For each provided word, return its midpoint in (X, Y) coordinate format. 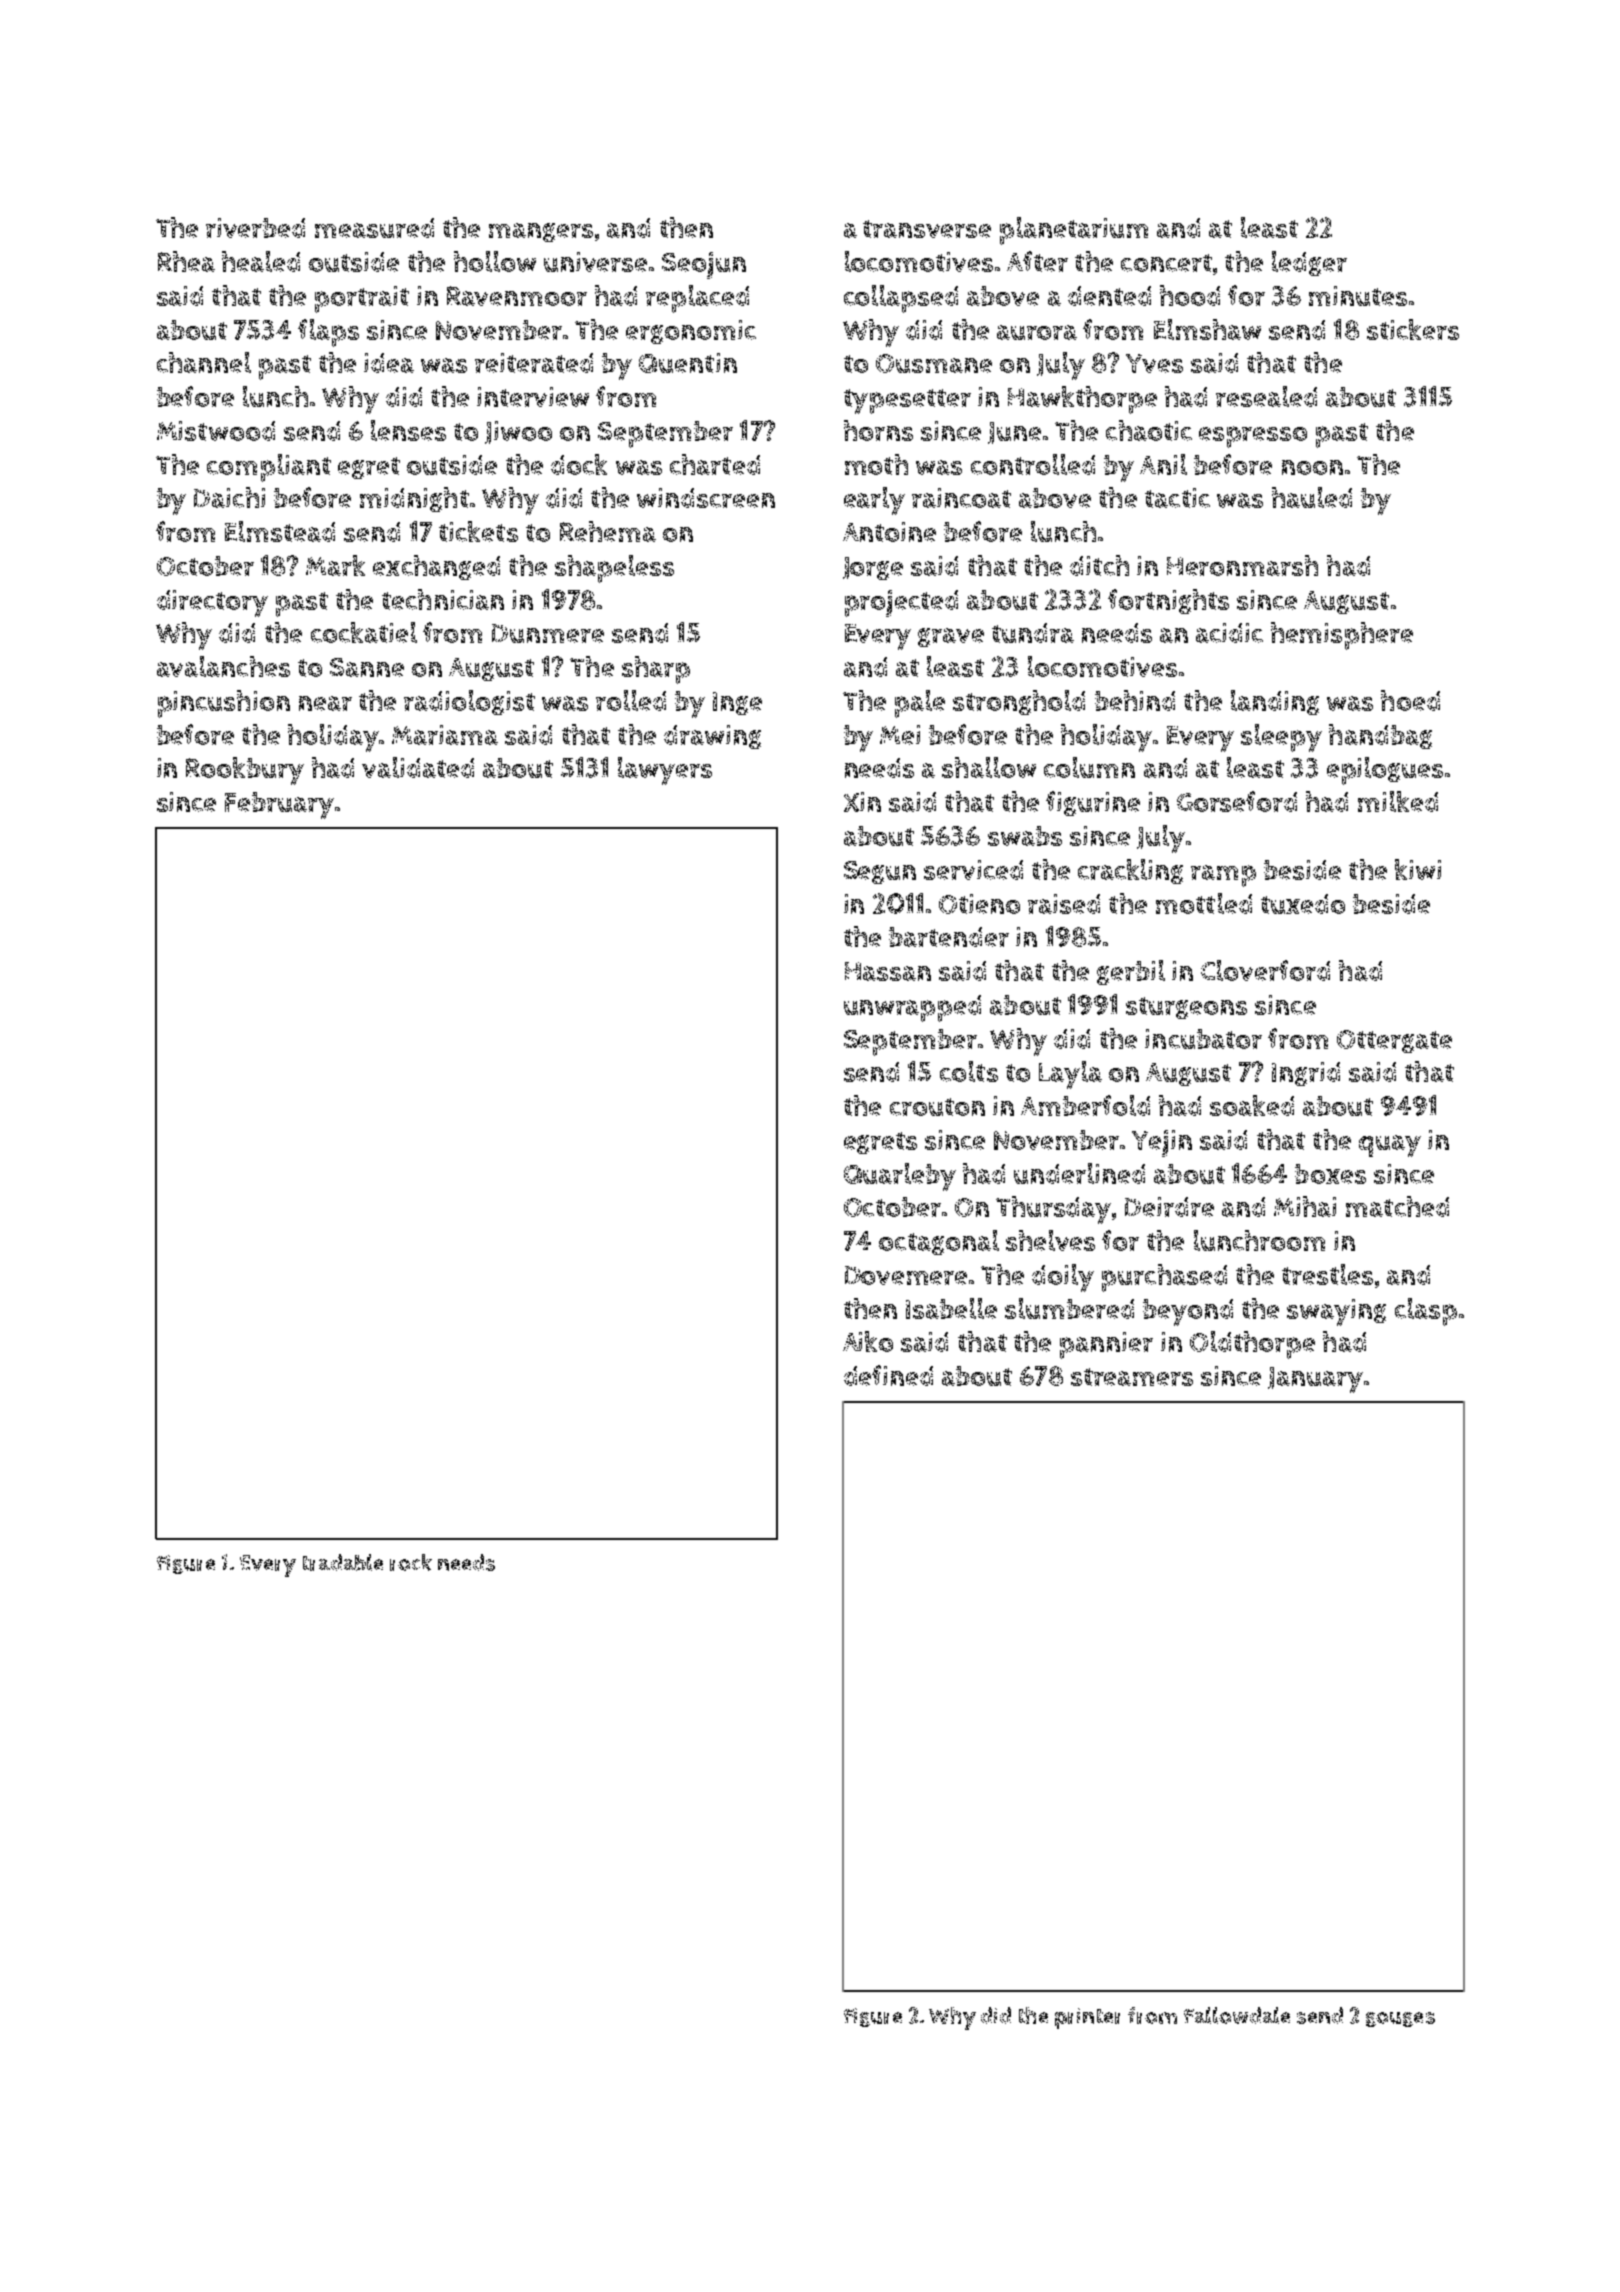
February (279, 805)
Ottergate (1394, 1041)
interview (533, 397)
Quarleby (900, 1177)
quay (1390, 1146)
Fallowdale (1237, 2015)
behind (1135, 700)
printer (1087, 2018)
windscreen (706, 498)
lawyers (665, 771)
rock (411, 1562)
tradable (343, 1562)
